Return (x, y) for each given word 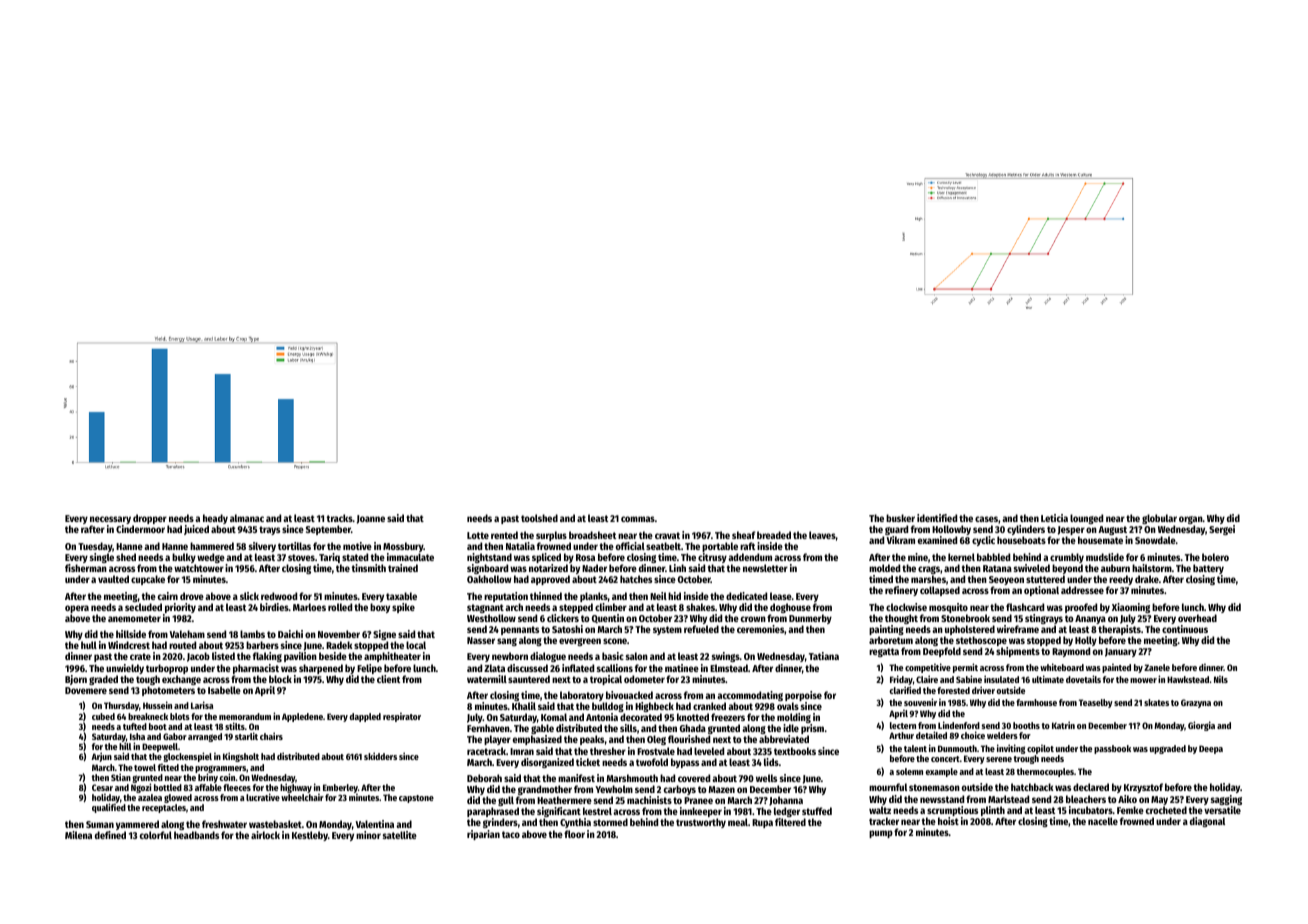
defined (110, 835)
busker (900, 518)
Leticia (1054, 518)
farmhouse (1036, 702)
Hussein (157, 705)
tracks (340, 518)
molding (794, 718)
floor (574, 834)
